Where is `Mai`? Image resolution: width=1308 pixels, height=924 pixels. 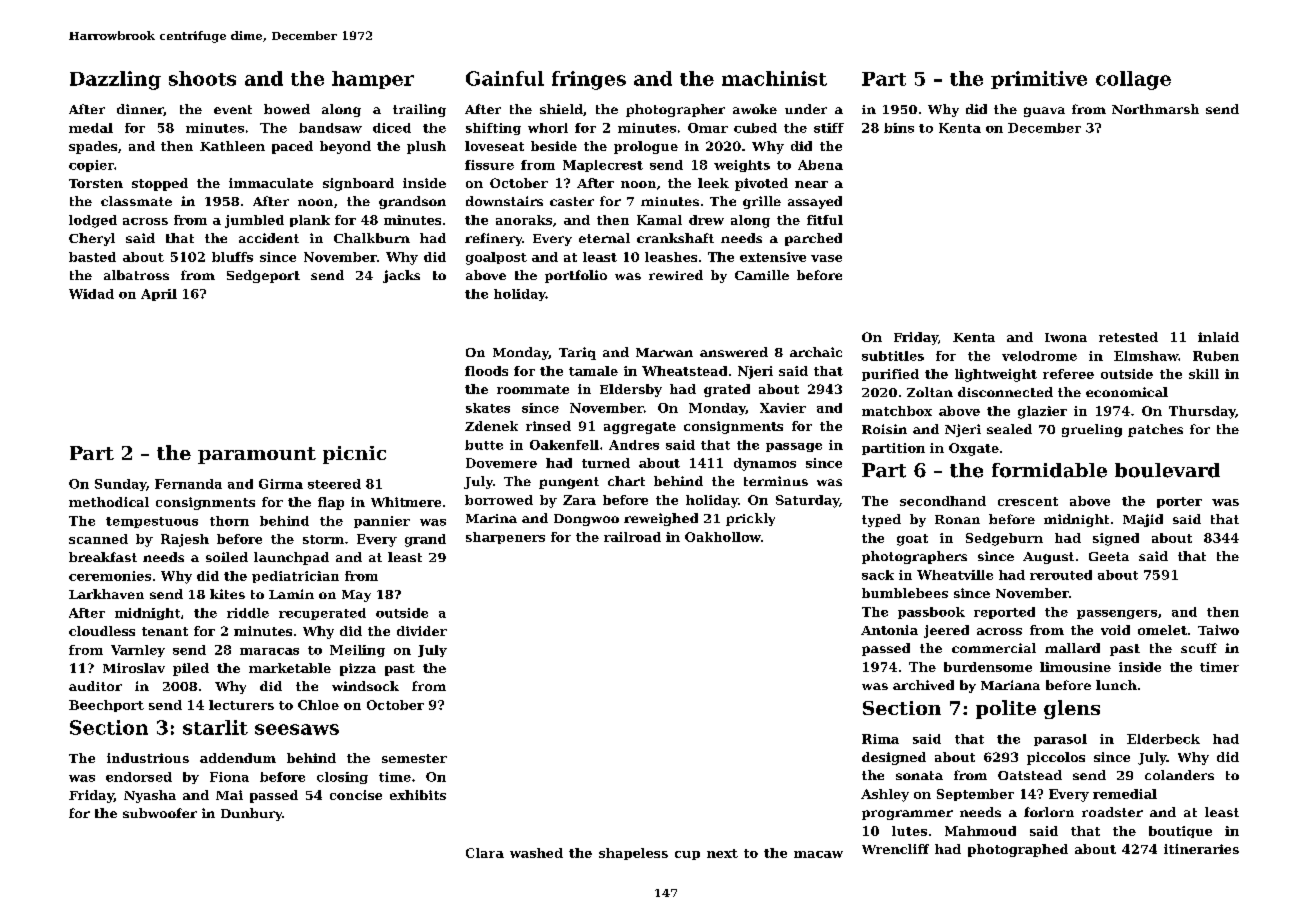 Mai is located at coordinates (229, 795).
